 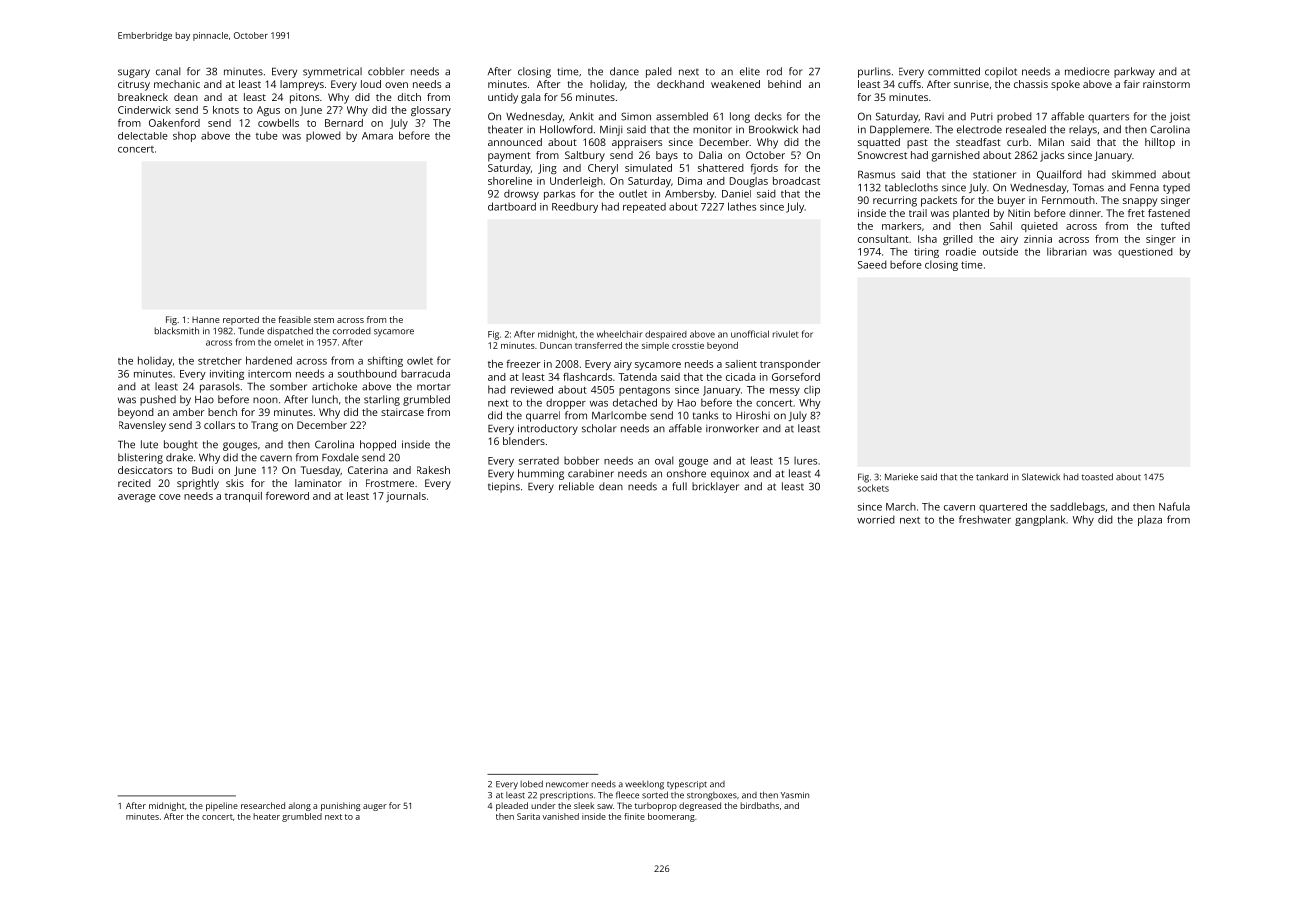 What do you see at coordinates (184, 136) in the document?
I see `shop` at bounding box center [184, 136].
